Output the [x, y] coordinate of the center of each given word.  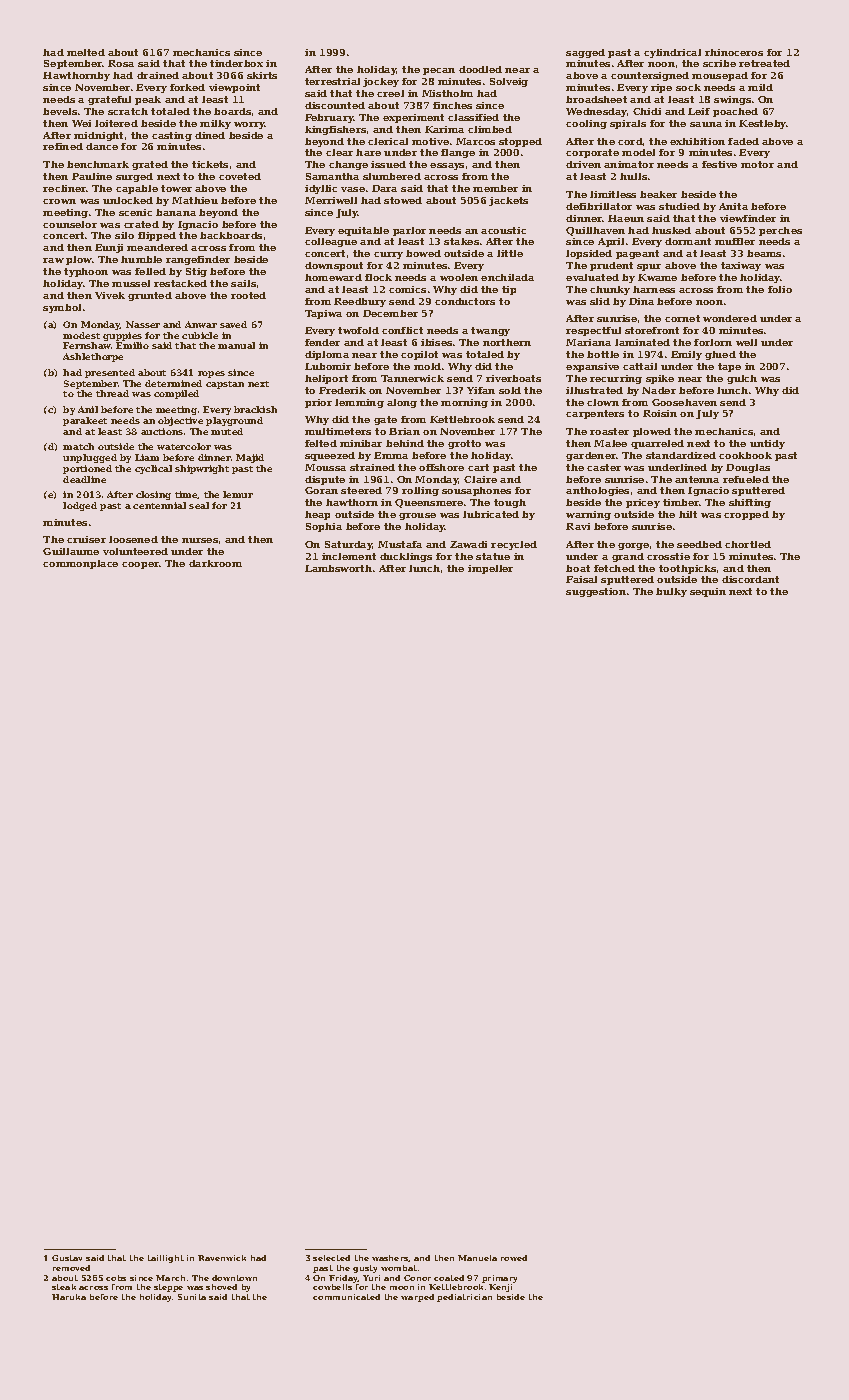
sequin [708, 592]
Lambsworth [338, 568]
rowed [514, 1258]
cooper [140, 565]
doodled [480, 69]
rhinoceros [734, 52]
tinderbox [236, 63]
